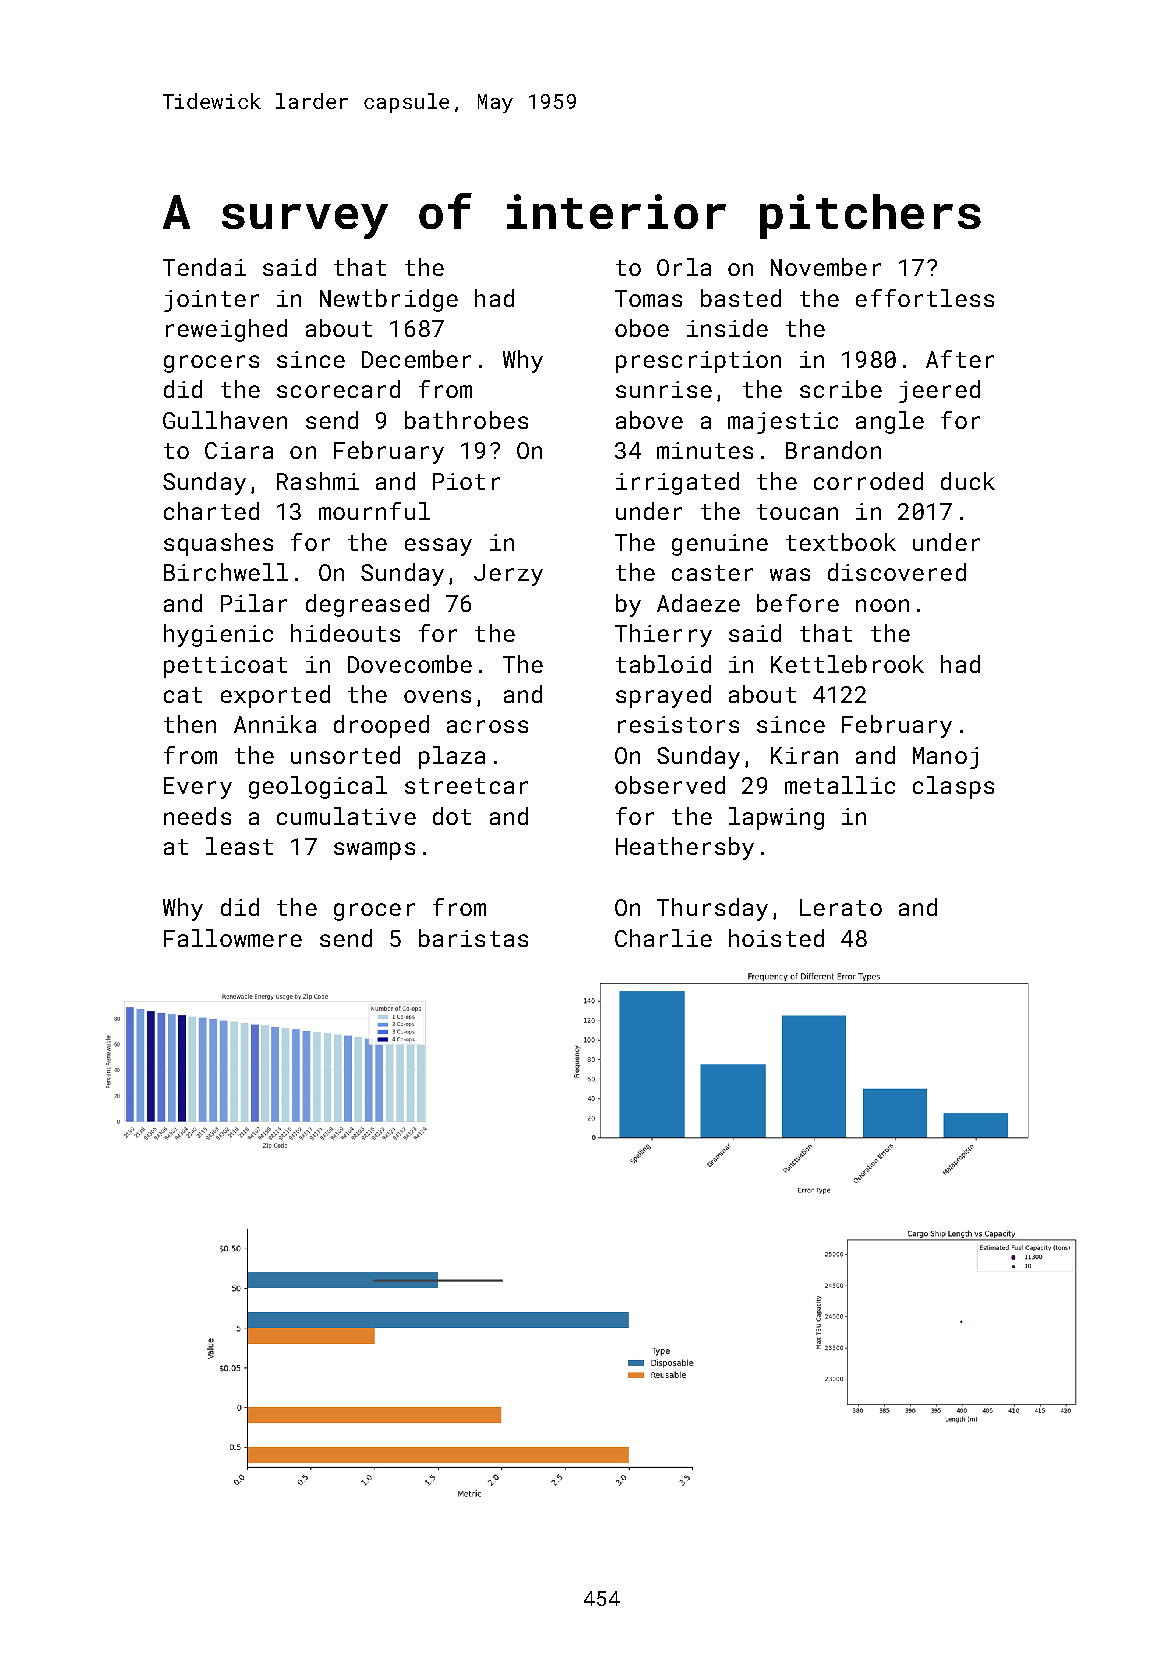  What do you see at coordinates (466, 420) in the screenshot?
I see `bathrobes` at bounding box center [466, 420].
